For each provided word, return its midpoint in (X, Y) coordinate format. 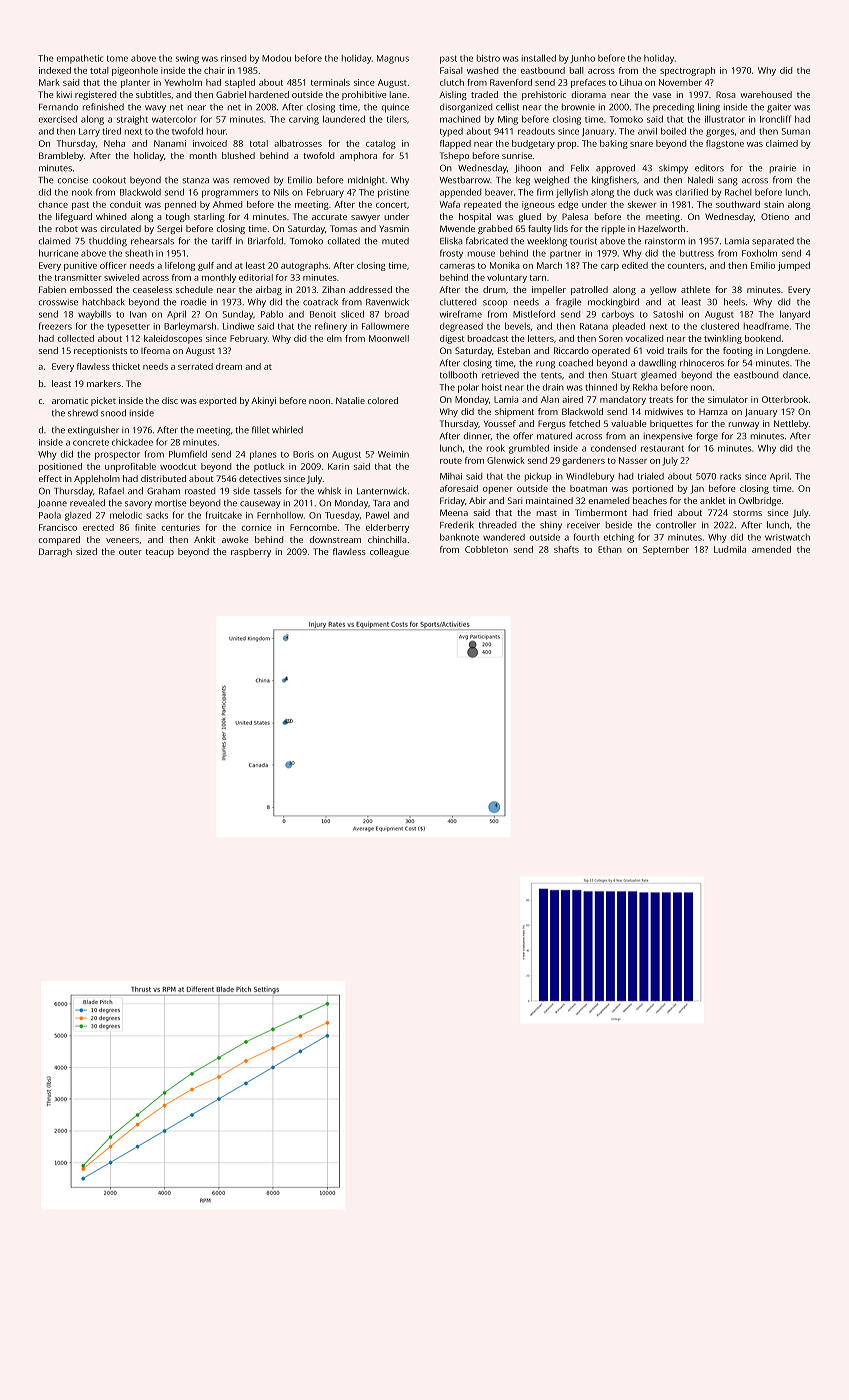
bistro (488, 58)
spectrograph (687, 71)
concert (391, 205)
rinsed (233, 58)
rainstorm (665, 241)
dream (229, 366)
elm (334, 338)
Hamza (713, 412)
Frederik (457, 525)
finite (145, 527)
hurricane (59, 253)
